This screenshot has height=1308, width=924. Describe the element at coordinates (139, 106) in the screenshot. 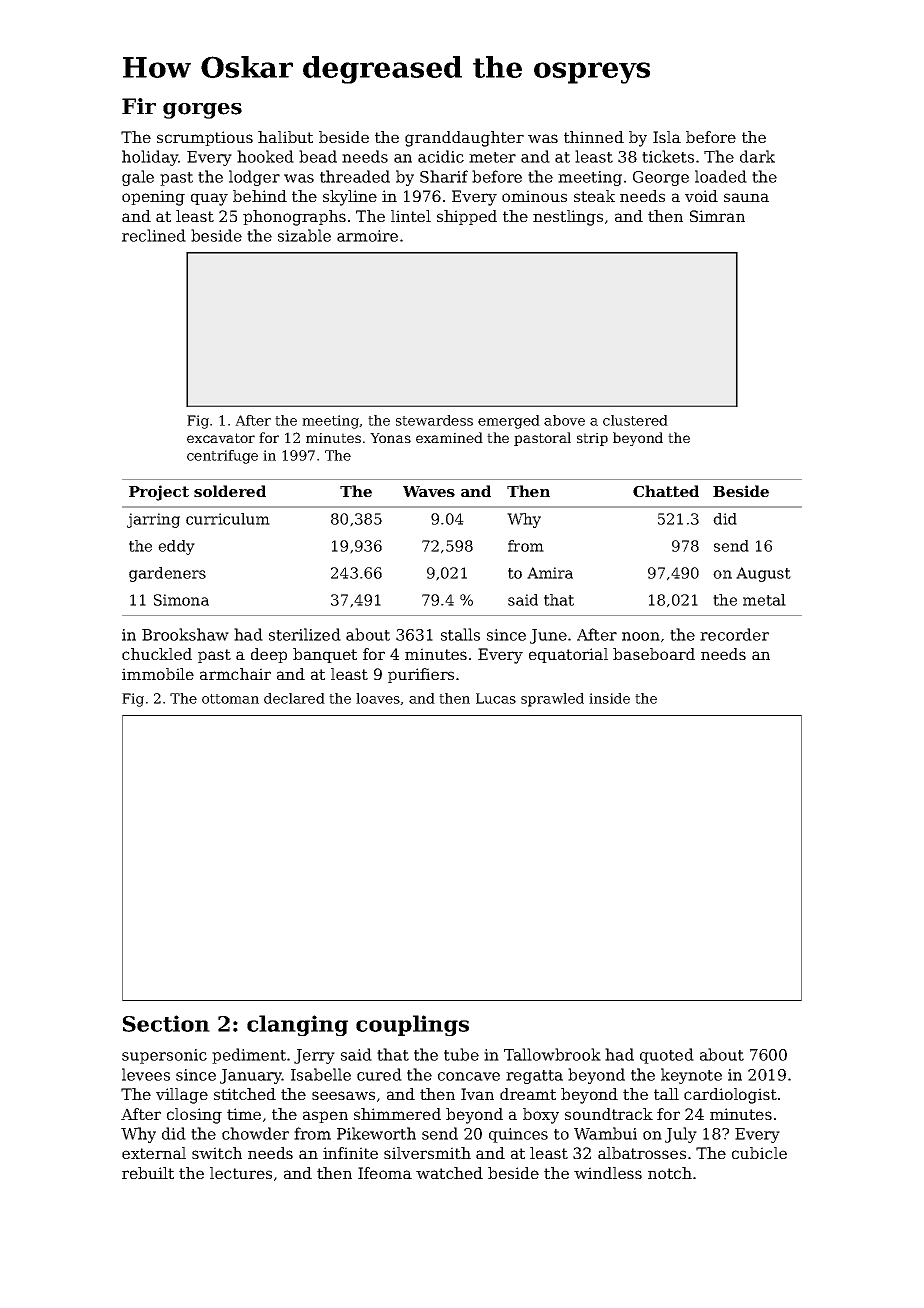

I see `Fir` at that location.
